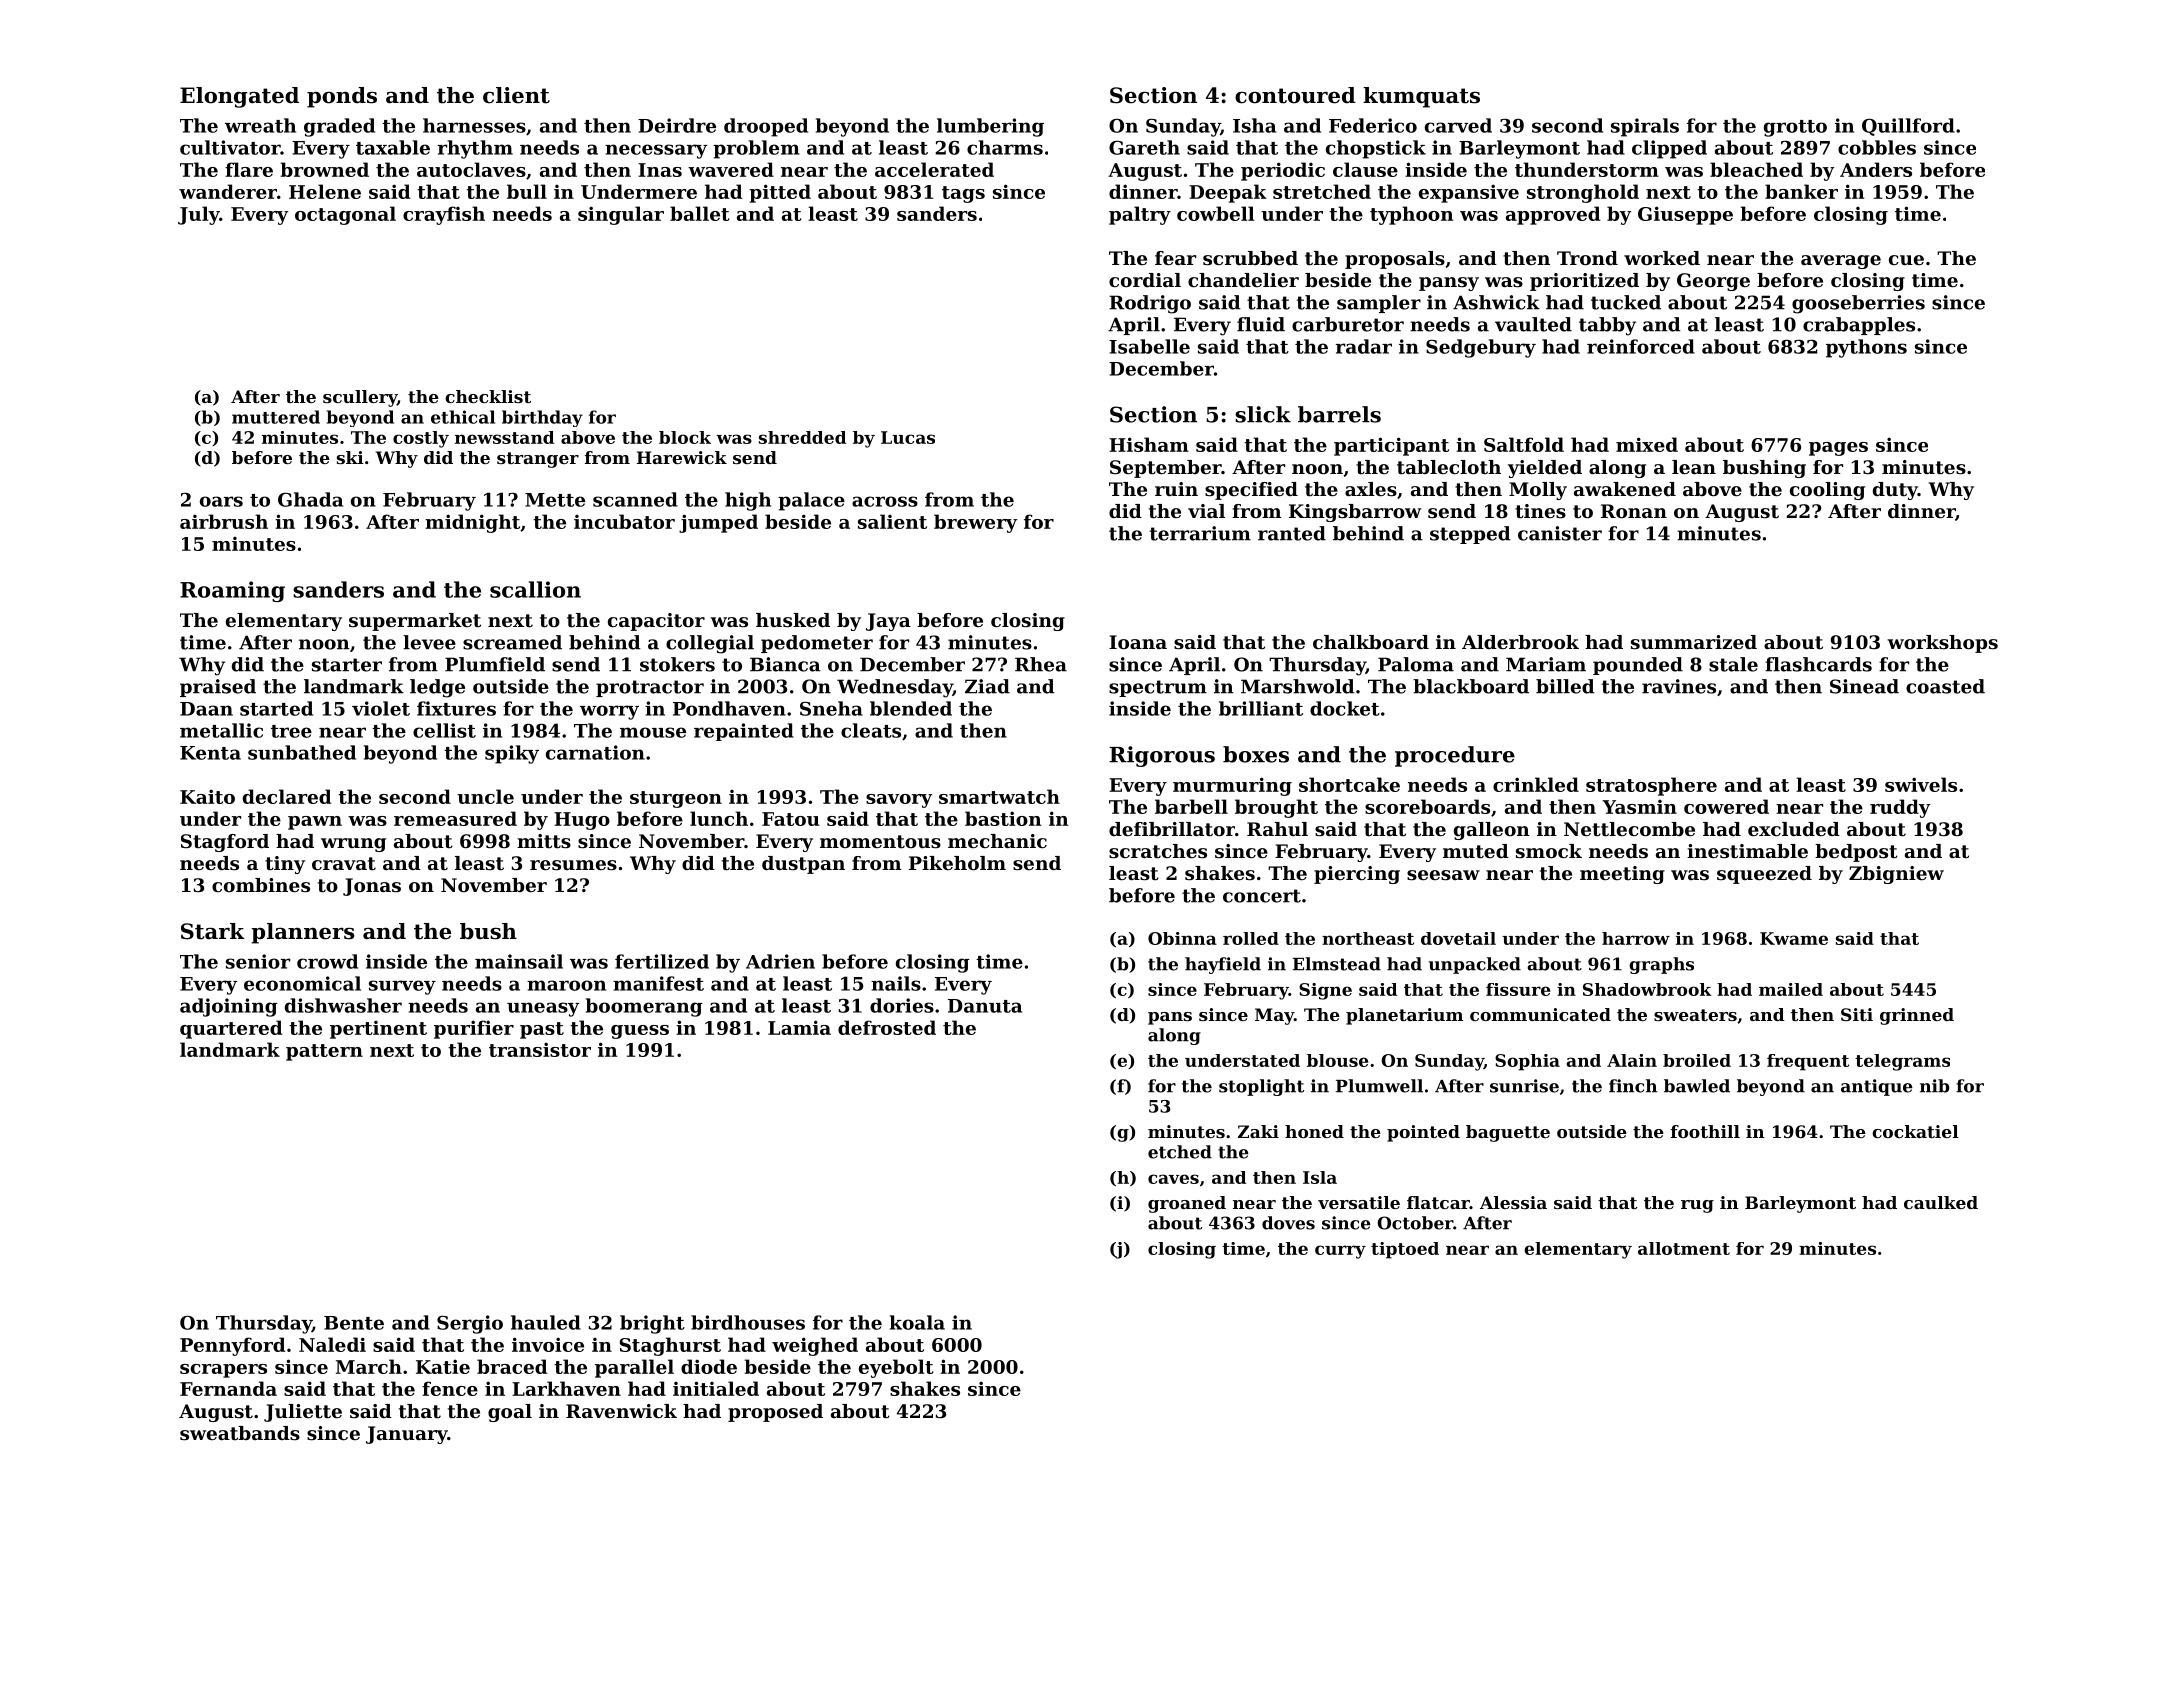  Describe the element at coordinates (963, 194) in the document. I see `tags` at that location.
